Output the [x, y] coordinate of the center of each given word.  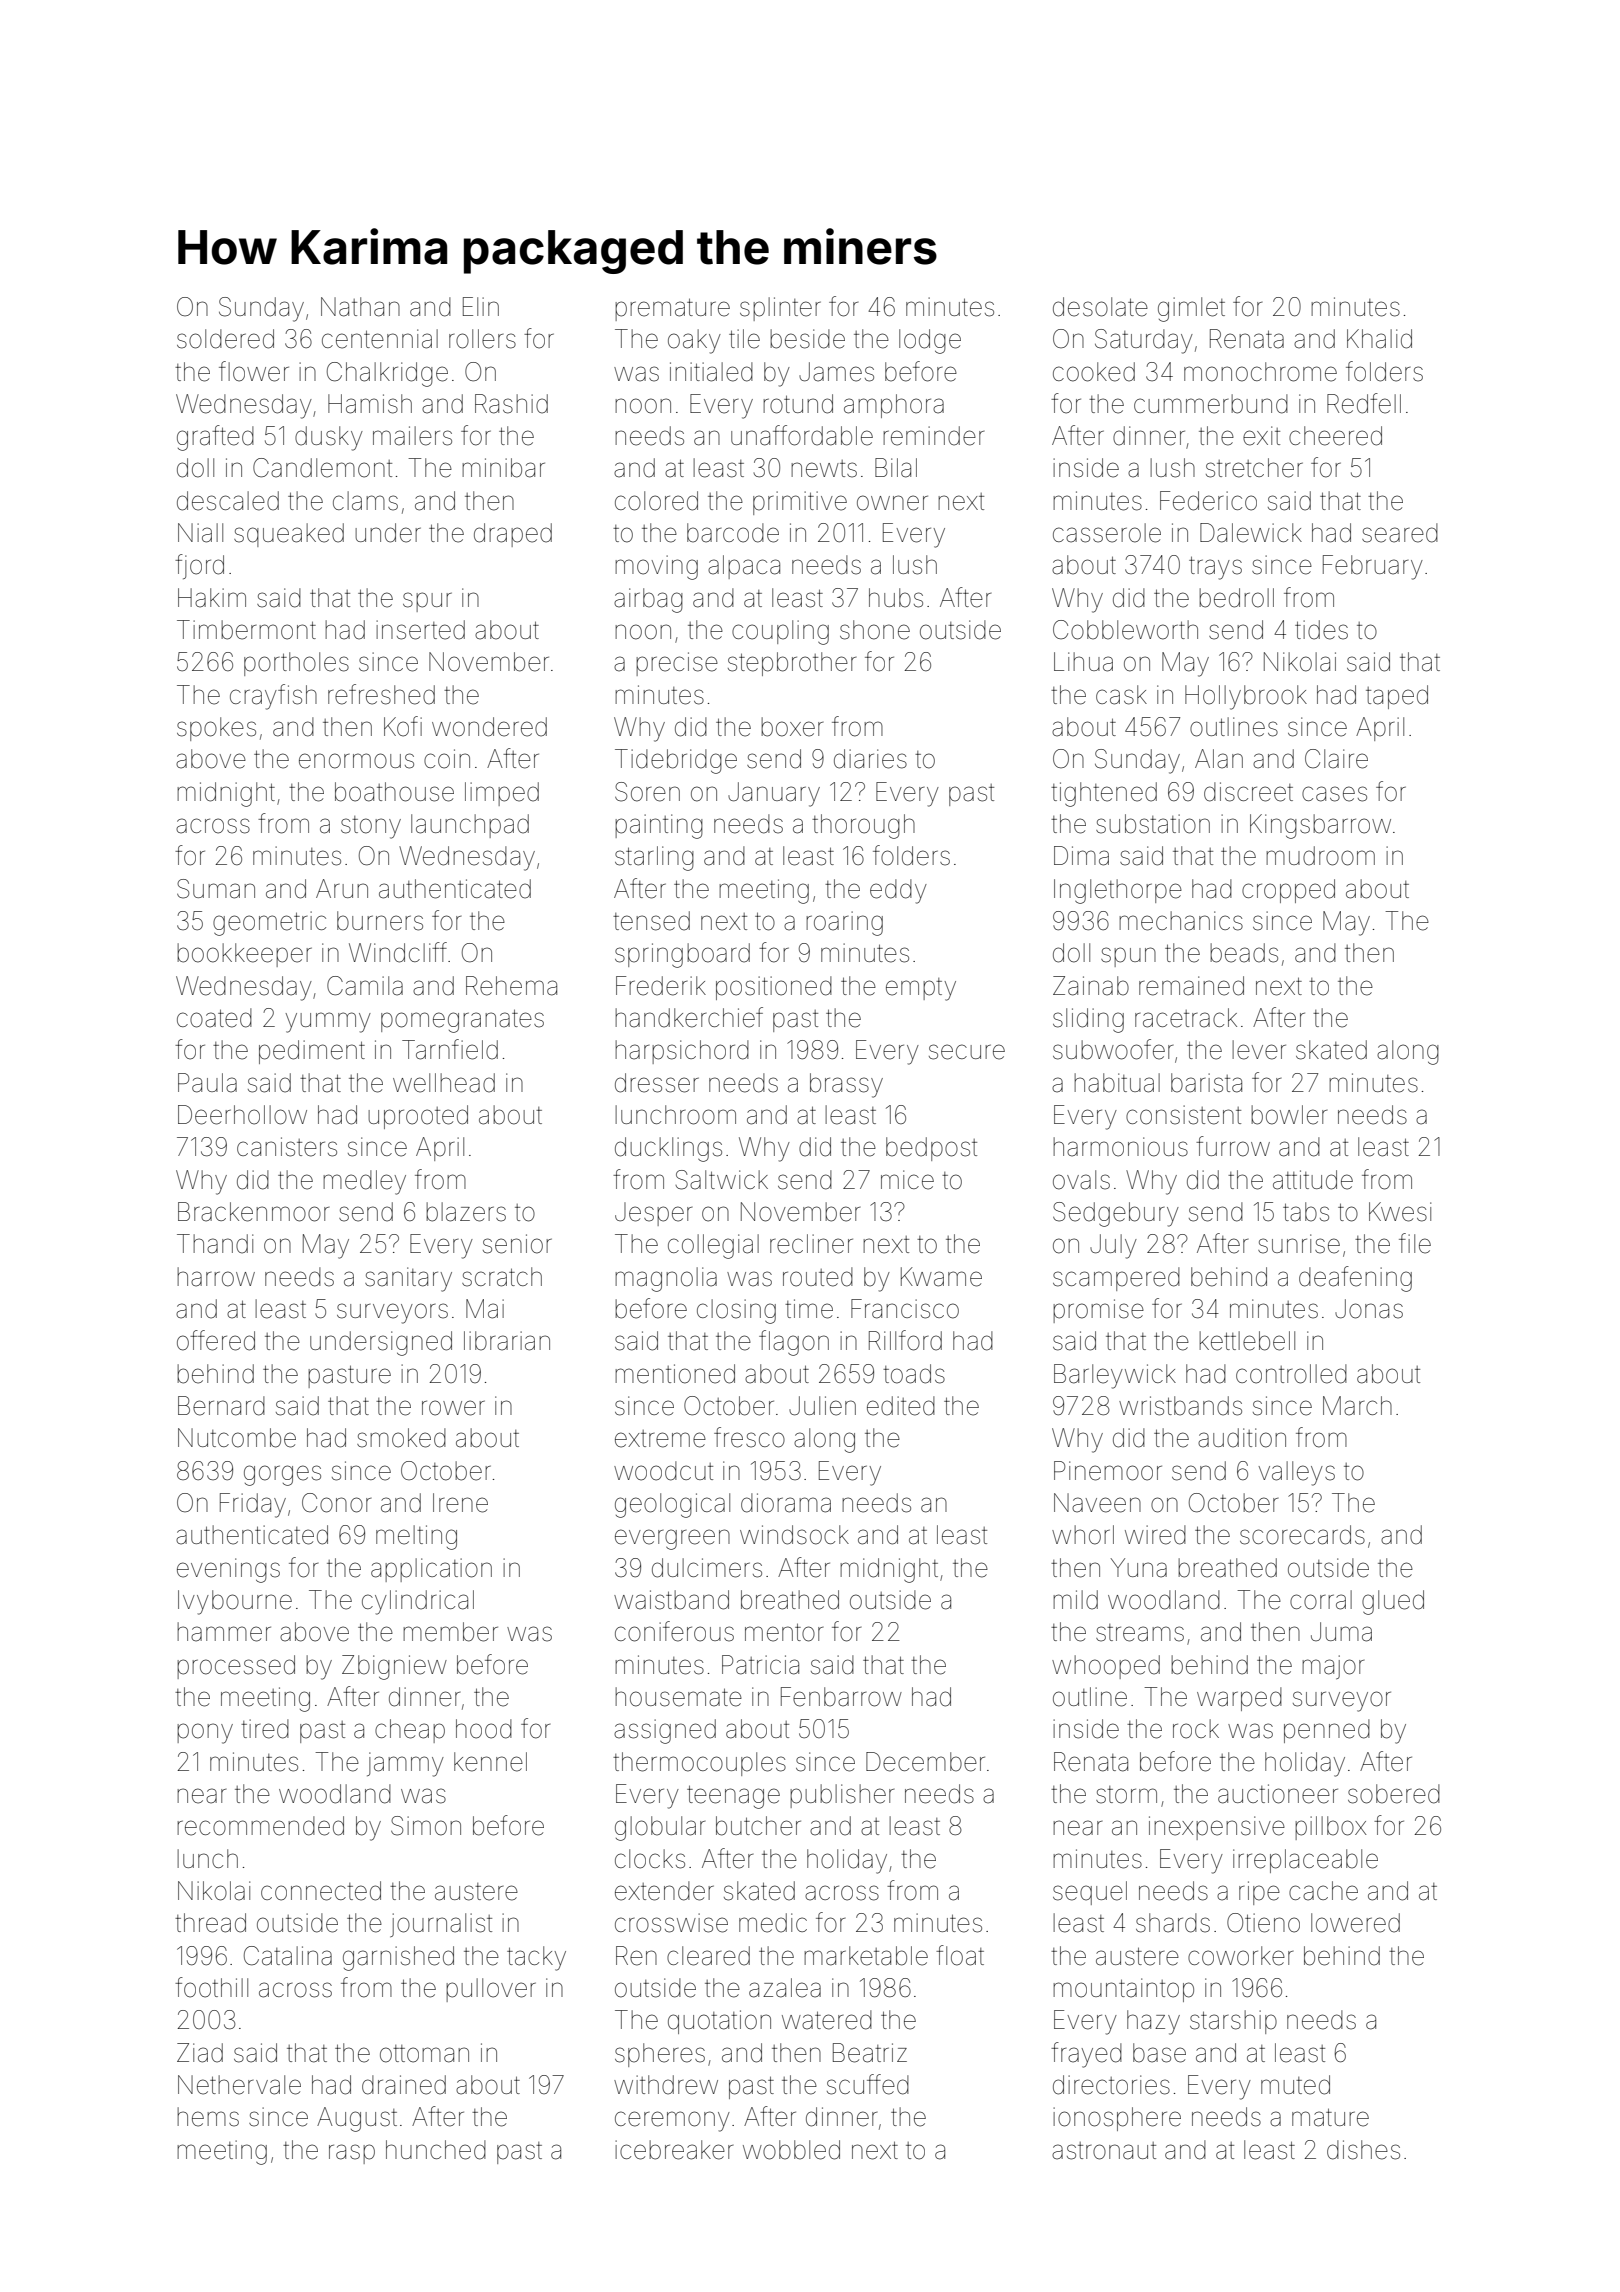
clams [365, 501]
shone [875, 630]
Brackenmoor [253, 1212]
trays [1215, 568]
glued [1393, 1602]
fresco [749, 1437]
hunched [436, 2150]
